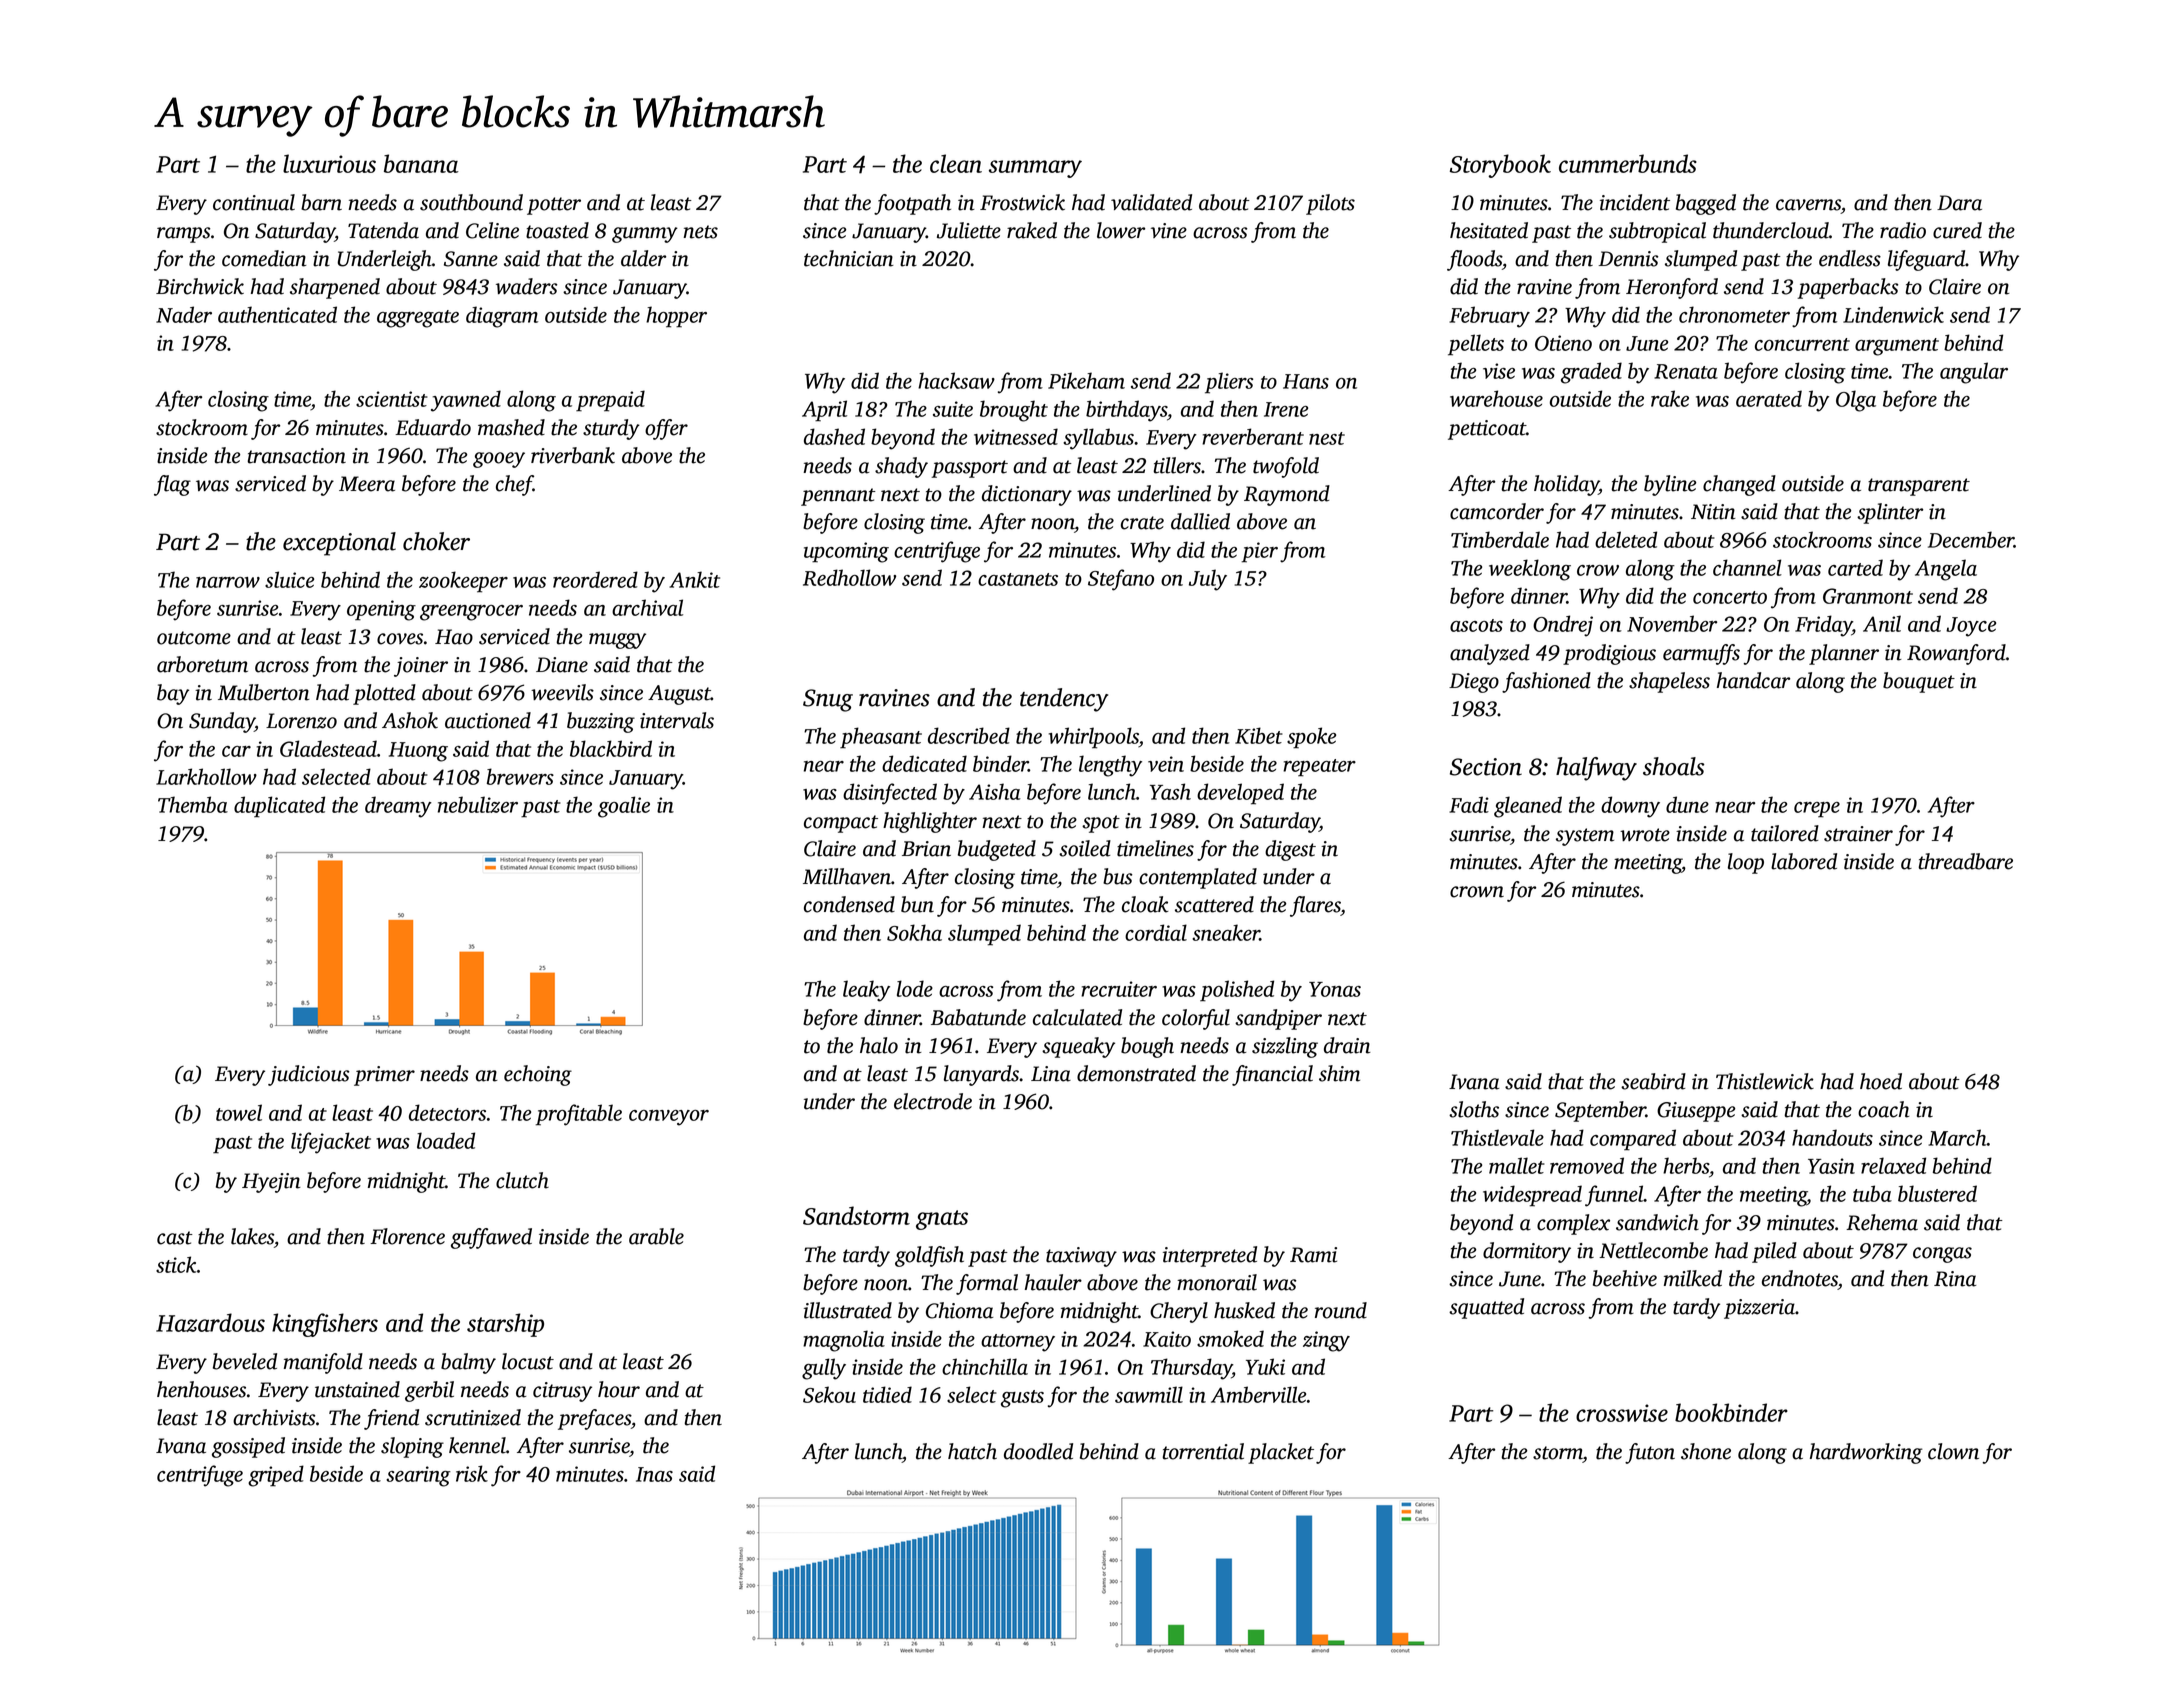 The image size is (2178, 1683). What do you see at coordinates (308, 1075) in the screenshot?
I see `judicious` at bounding box center [308, 1075].
